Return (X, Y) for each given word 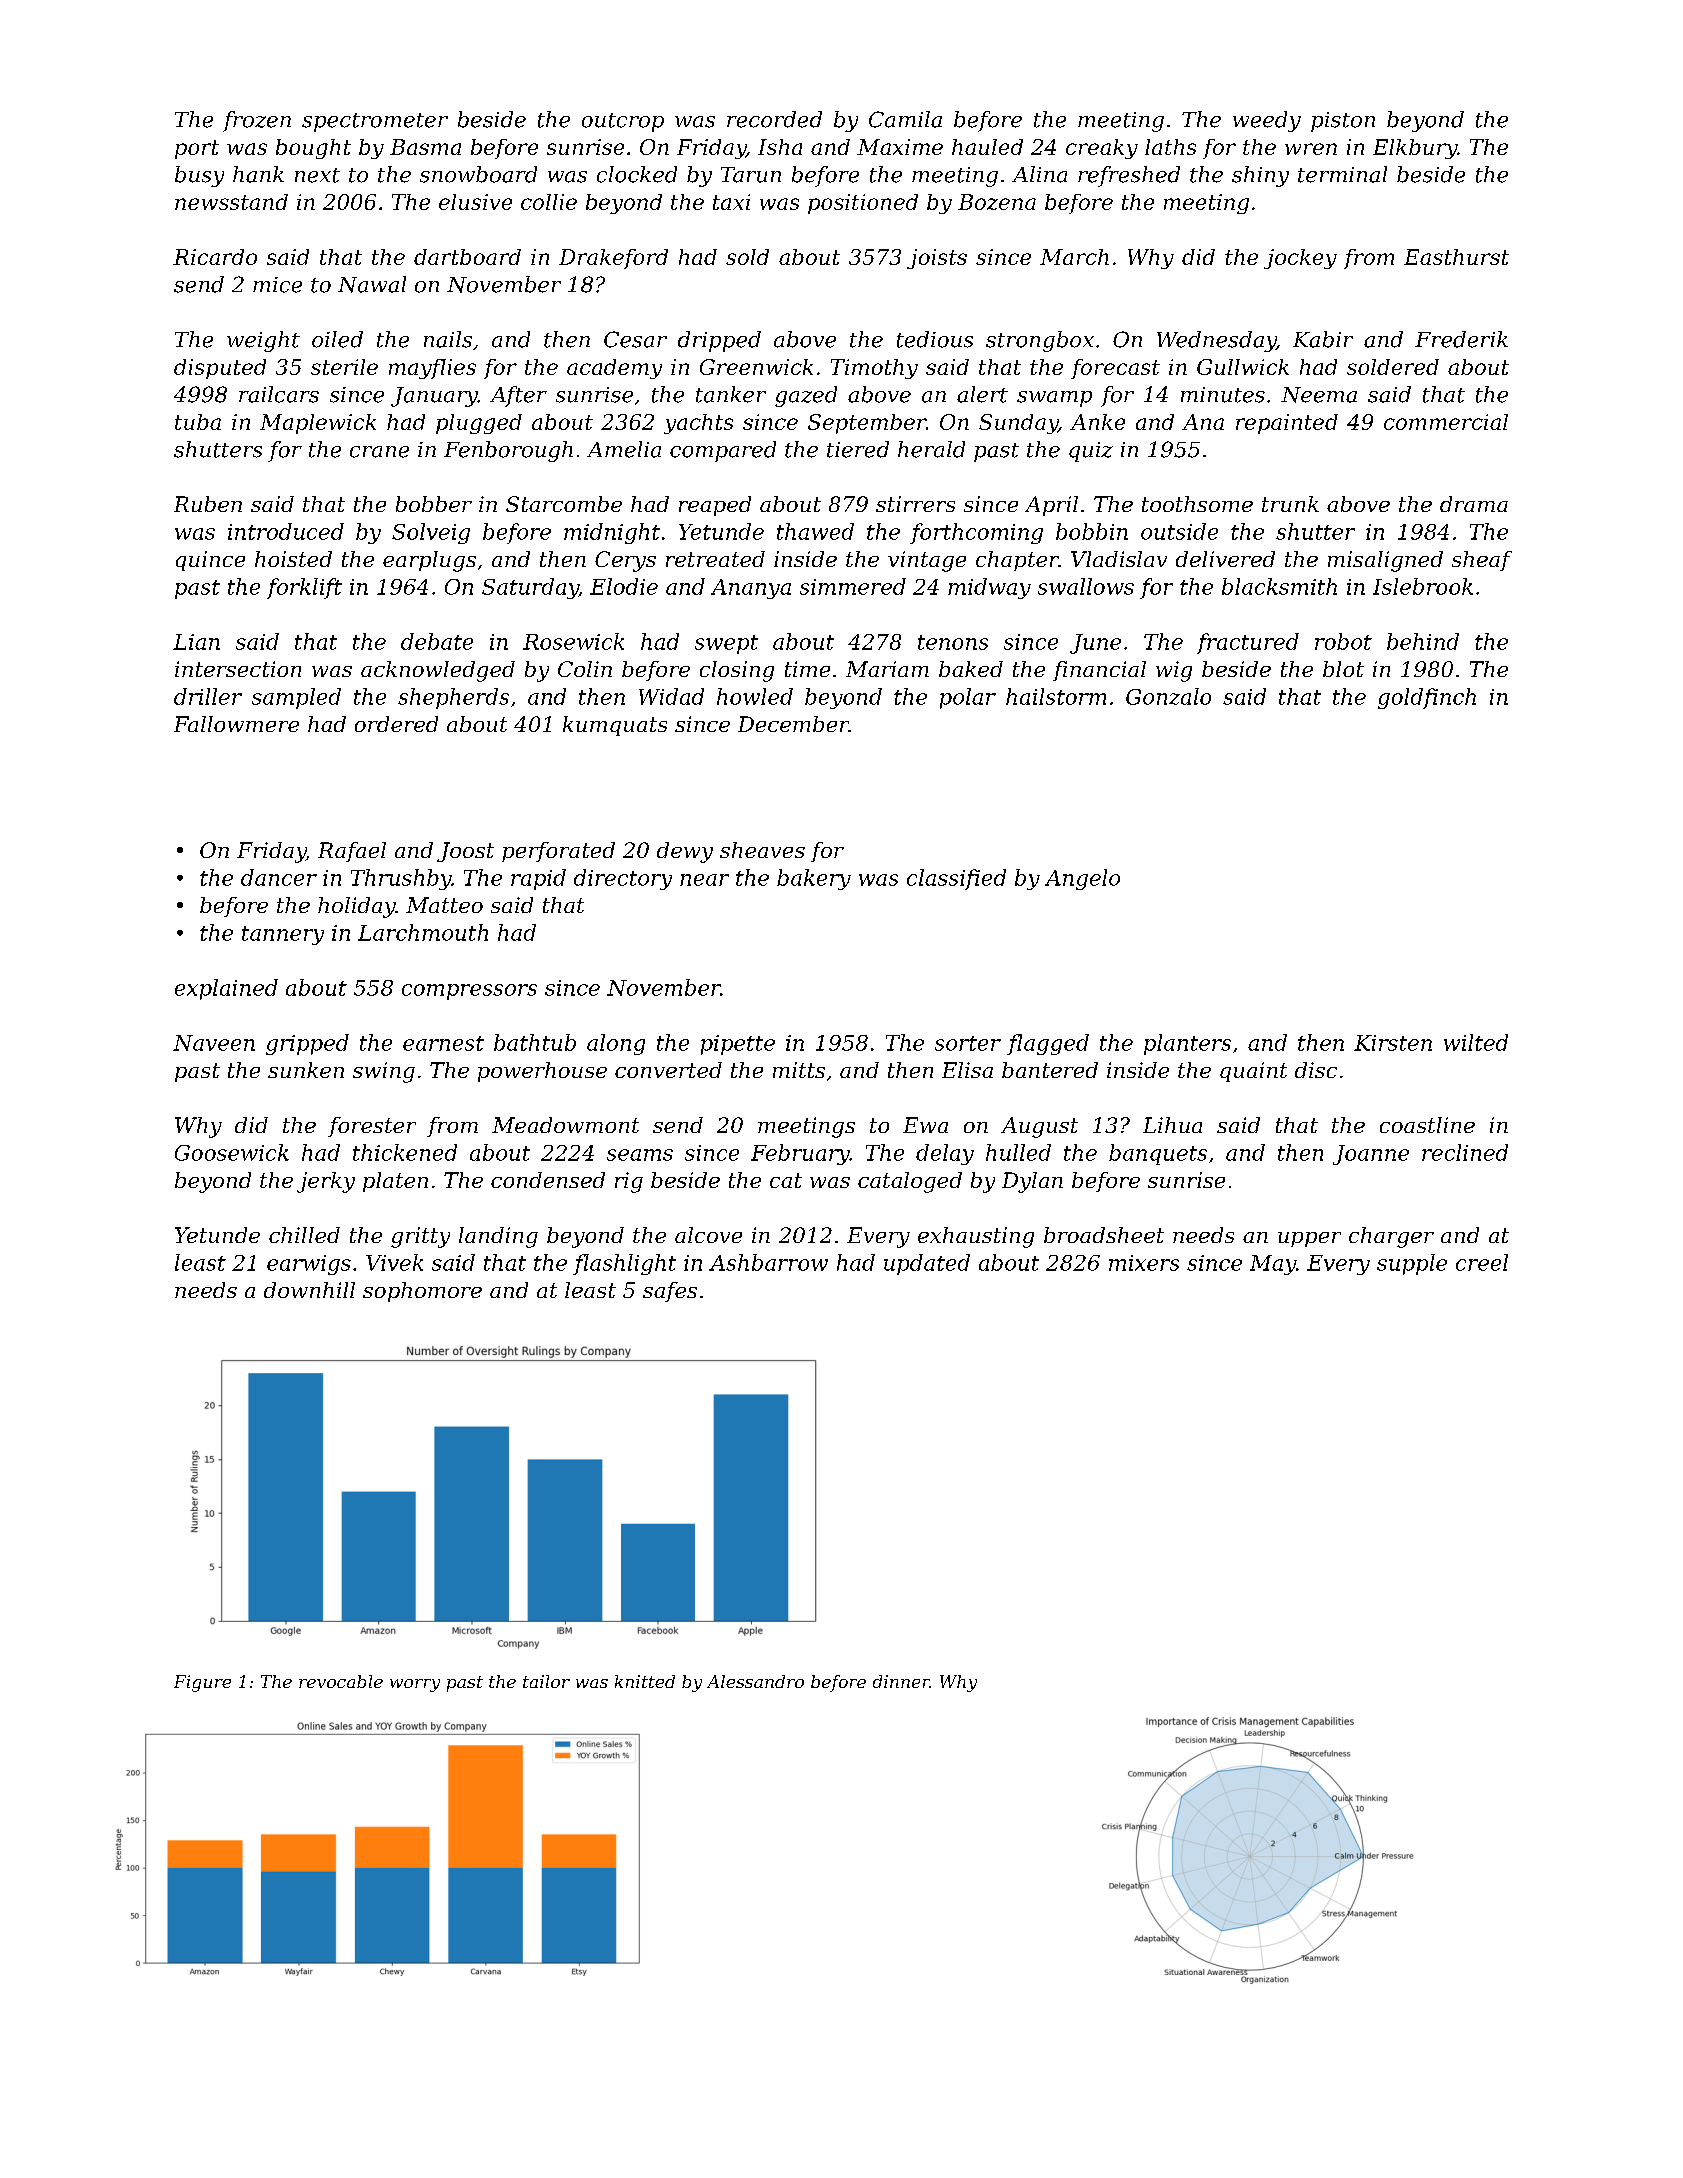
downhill (309, 1290)
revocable (341, 1681)
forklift (304, 588)
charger (1391, 1237)
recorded (774, 119)
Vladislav (1119, 559)
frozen (257, 121)
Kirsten (1393, 1043)
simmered (853, 586)
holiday (357, 907)
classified (956, 879)
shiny (1260, 176)
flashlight (624, 1264)
